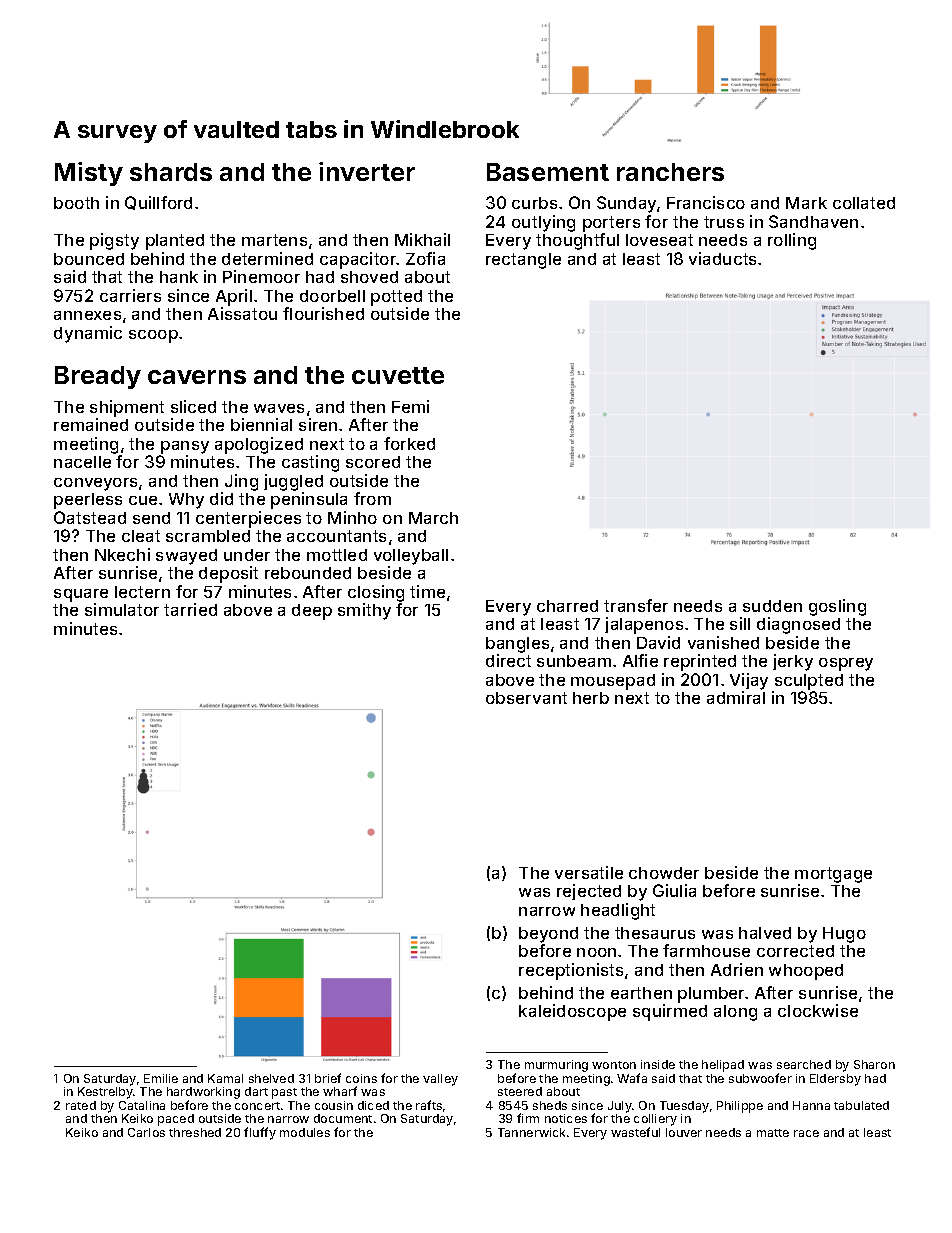 This screenshot has height=1233, width=952. What do you see at coordinates (87, 315) in the screenshot?
I see `annexes` at bounding box center [87, 315].
